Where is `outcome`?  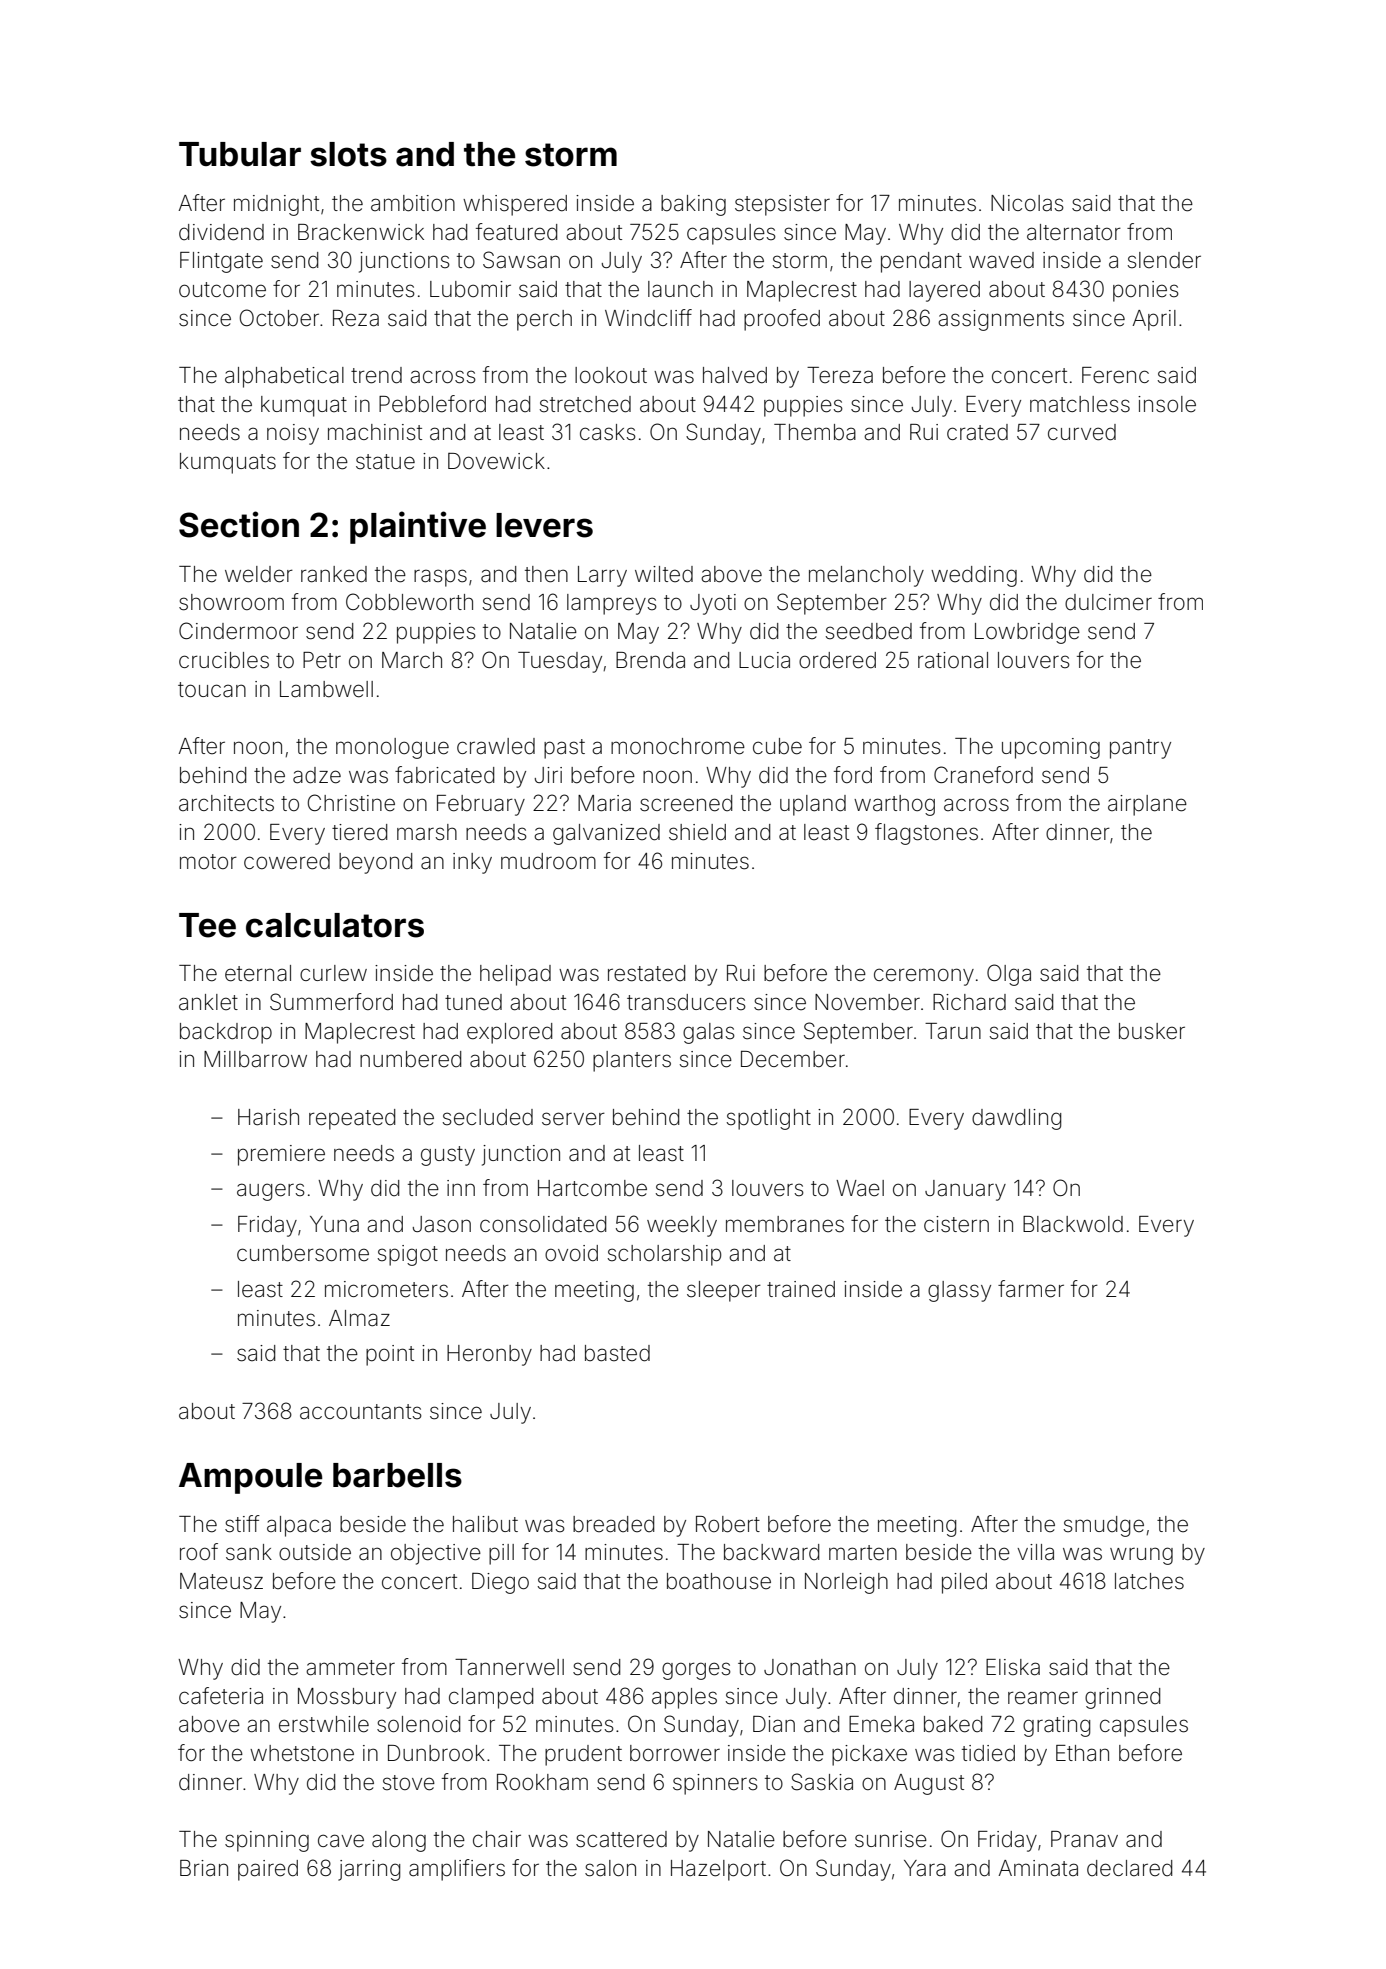 outcome is located at coordinates (222, 289).
